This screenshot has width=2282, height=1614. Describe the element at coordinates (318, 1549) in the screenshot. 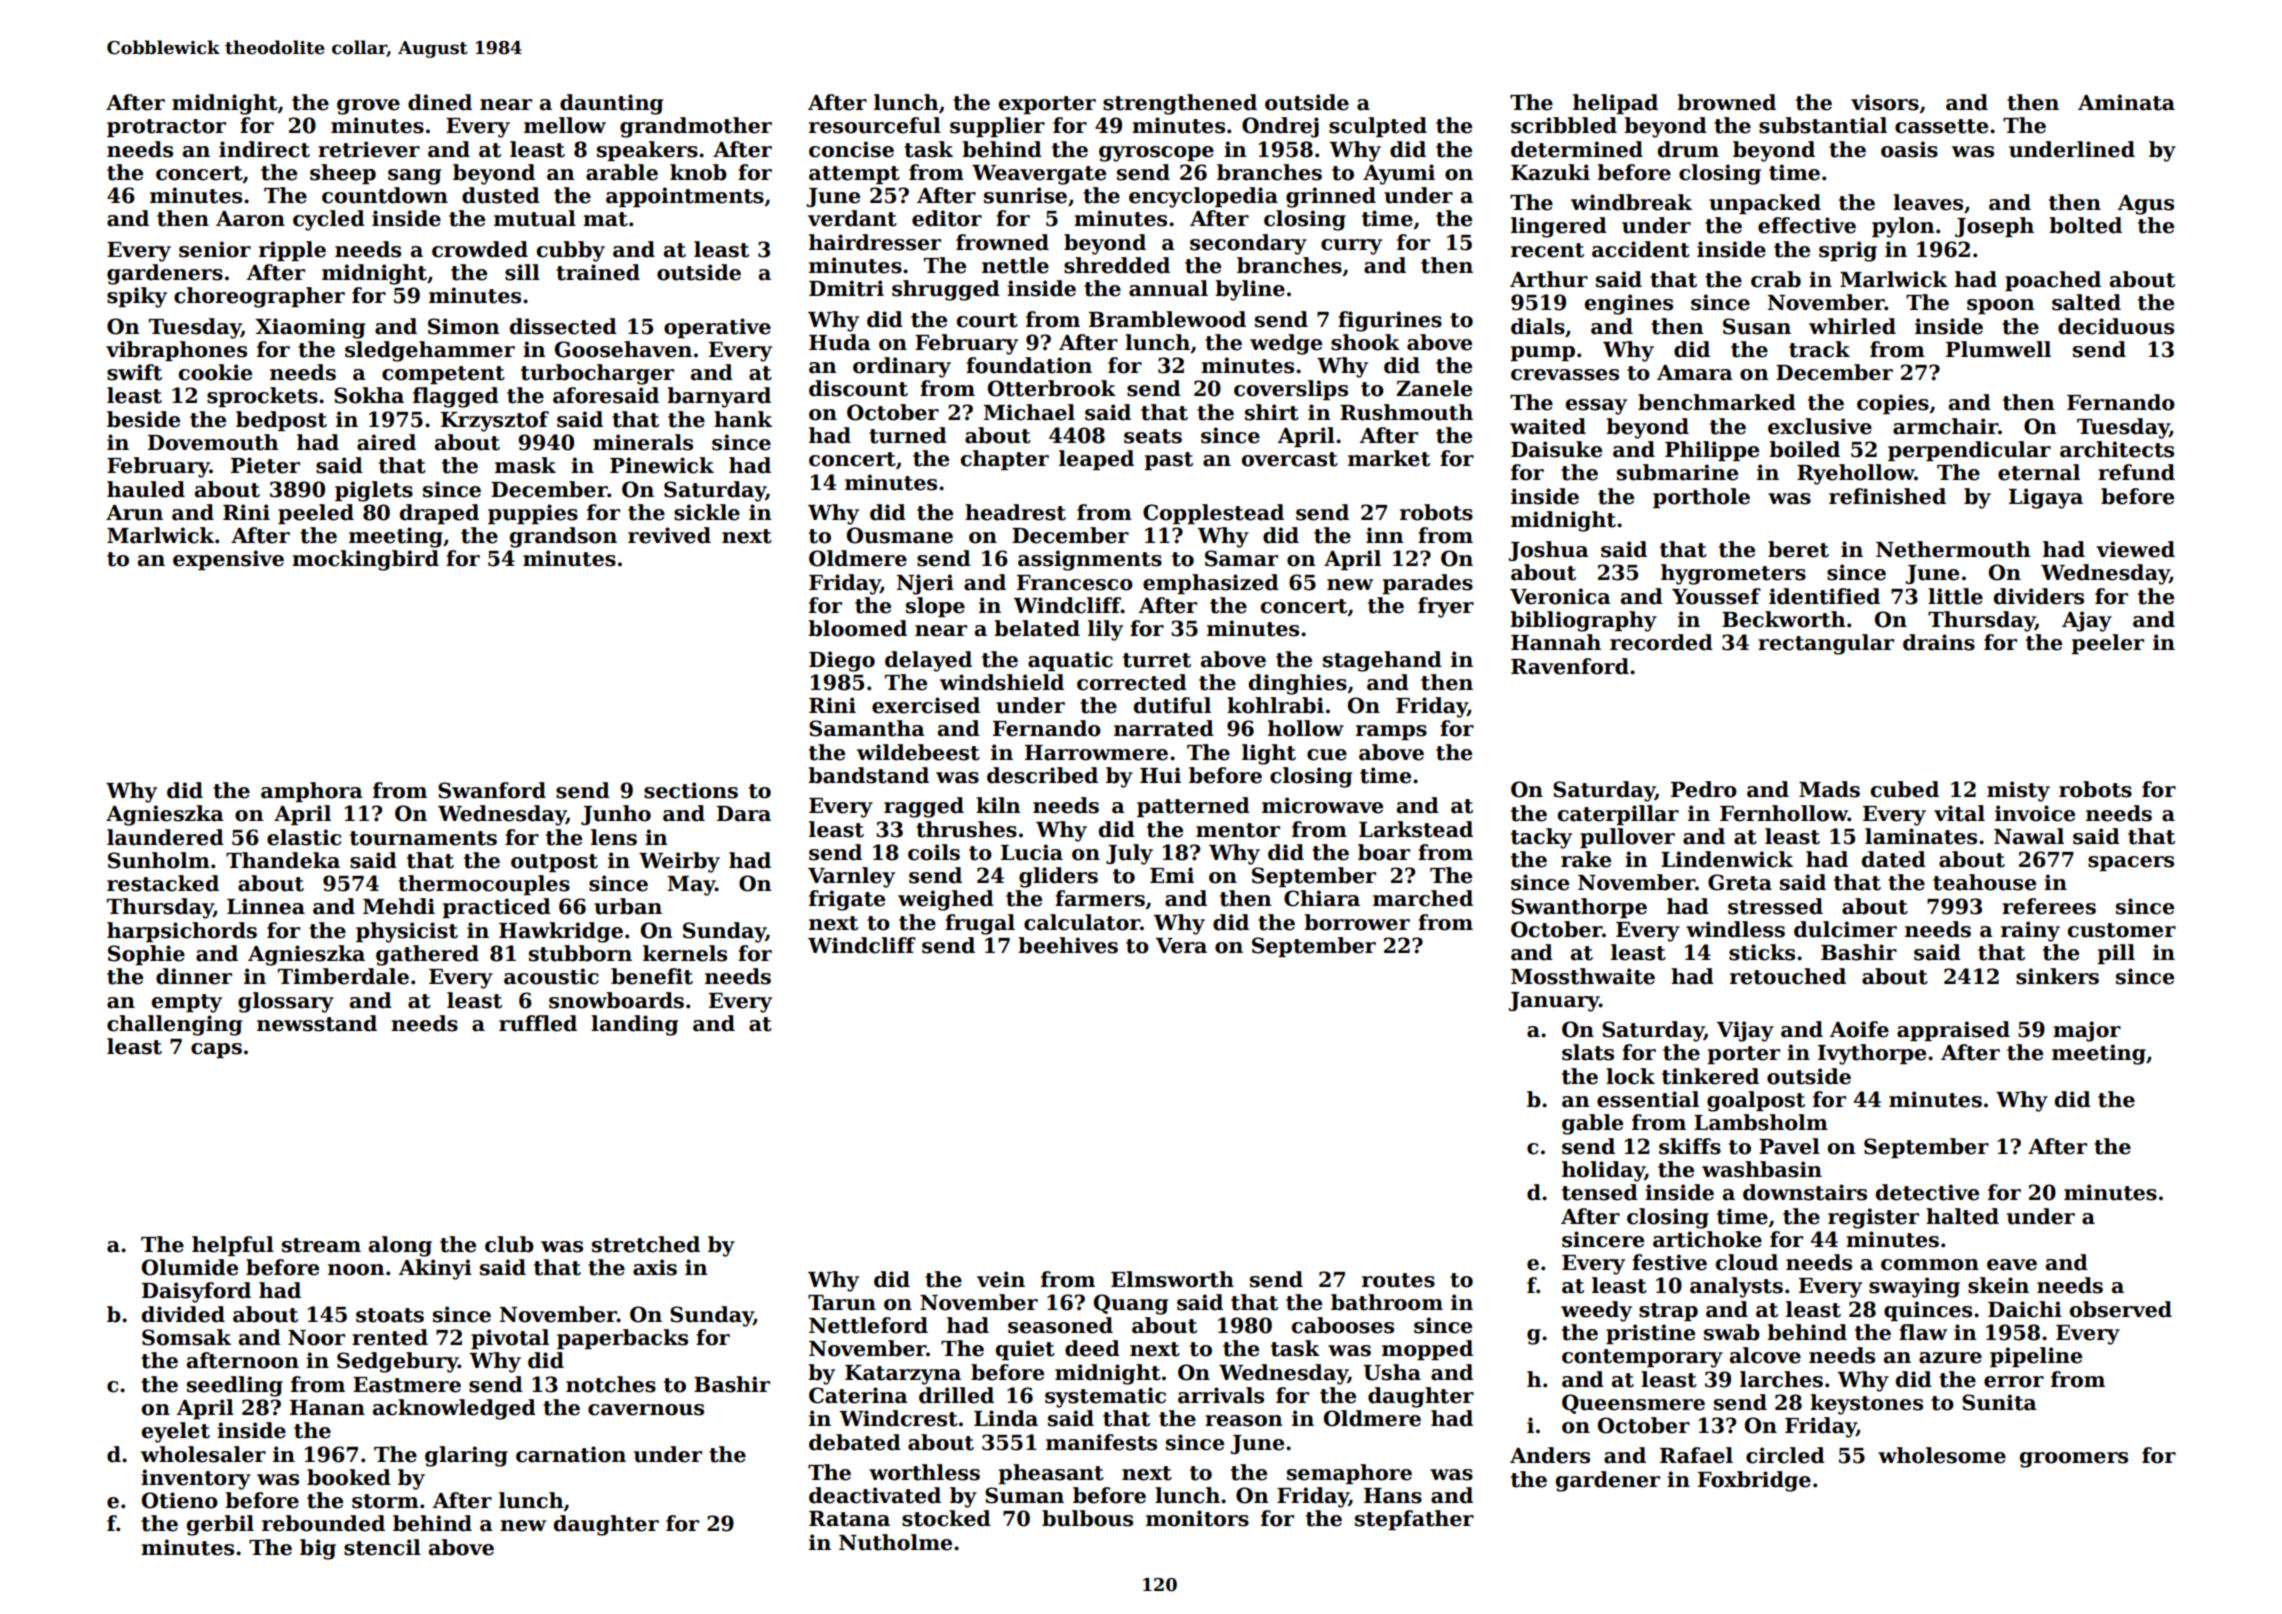

I see `big` at that location.
